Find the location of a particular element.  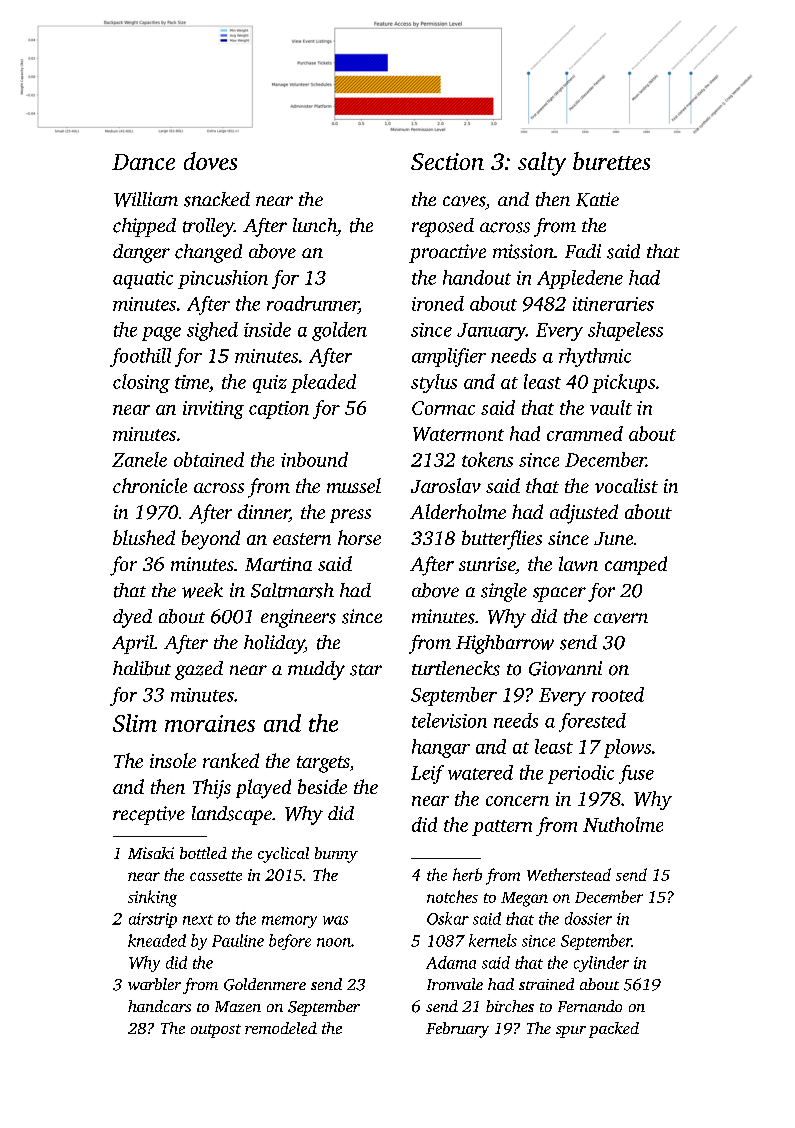

burettes is located at coordinates (611, 161).
